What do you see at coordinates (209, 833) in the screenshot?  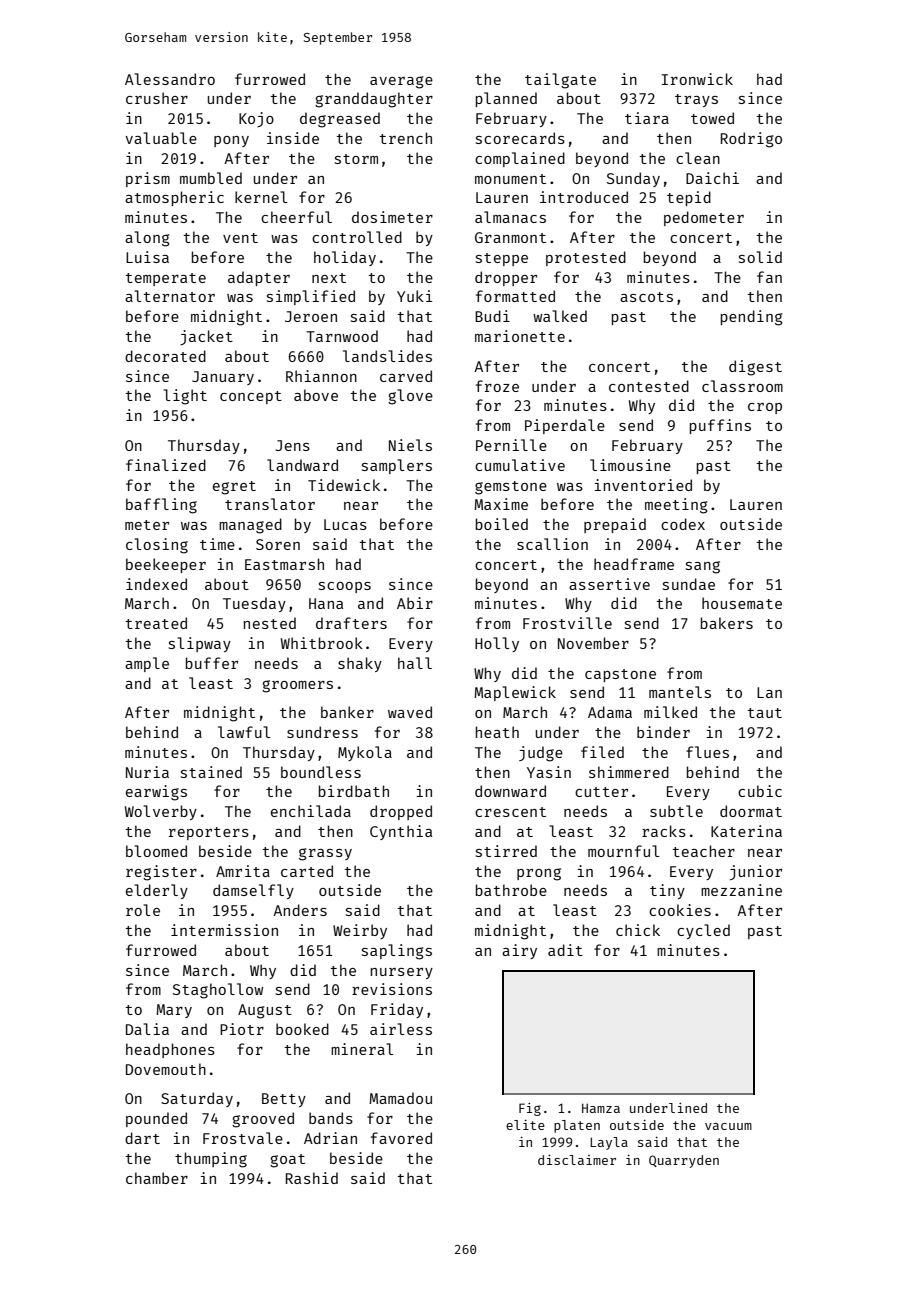 I see `reporters` at bounding box center [209, 833].
